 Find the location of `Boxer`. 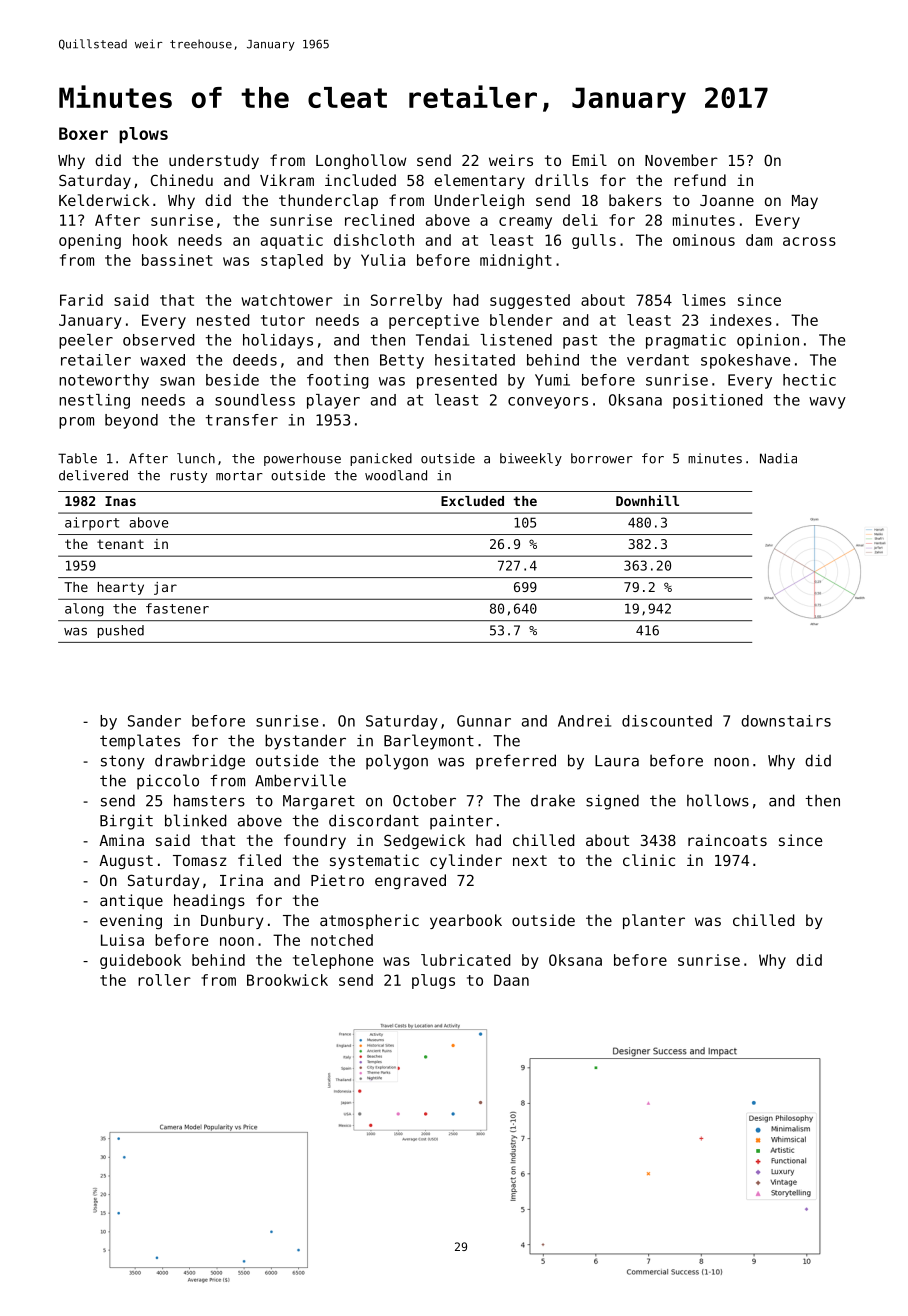

Boxer is located at coordinates (83, 133).
